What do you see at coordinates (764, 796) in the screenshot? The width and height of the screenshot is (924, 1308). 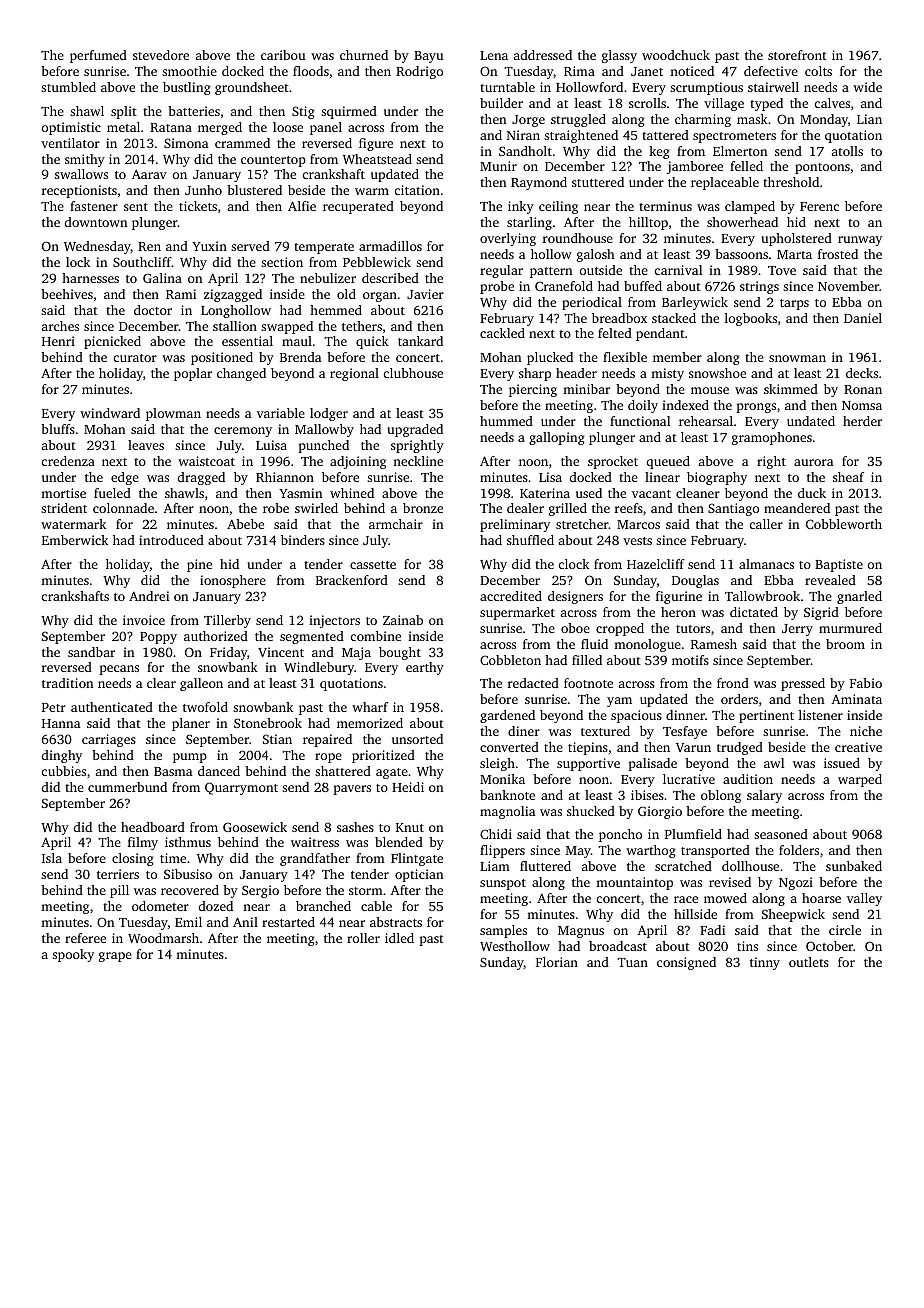 I see `salary` at bounding box center [764, 796].
